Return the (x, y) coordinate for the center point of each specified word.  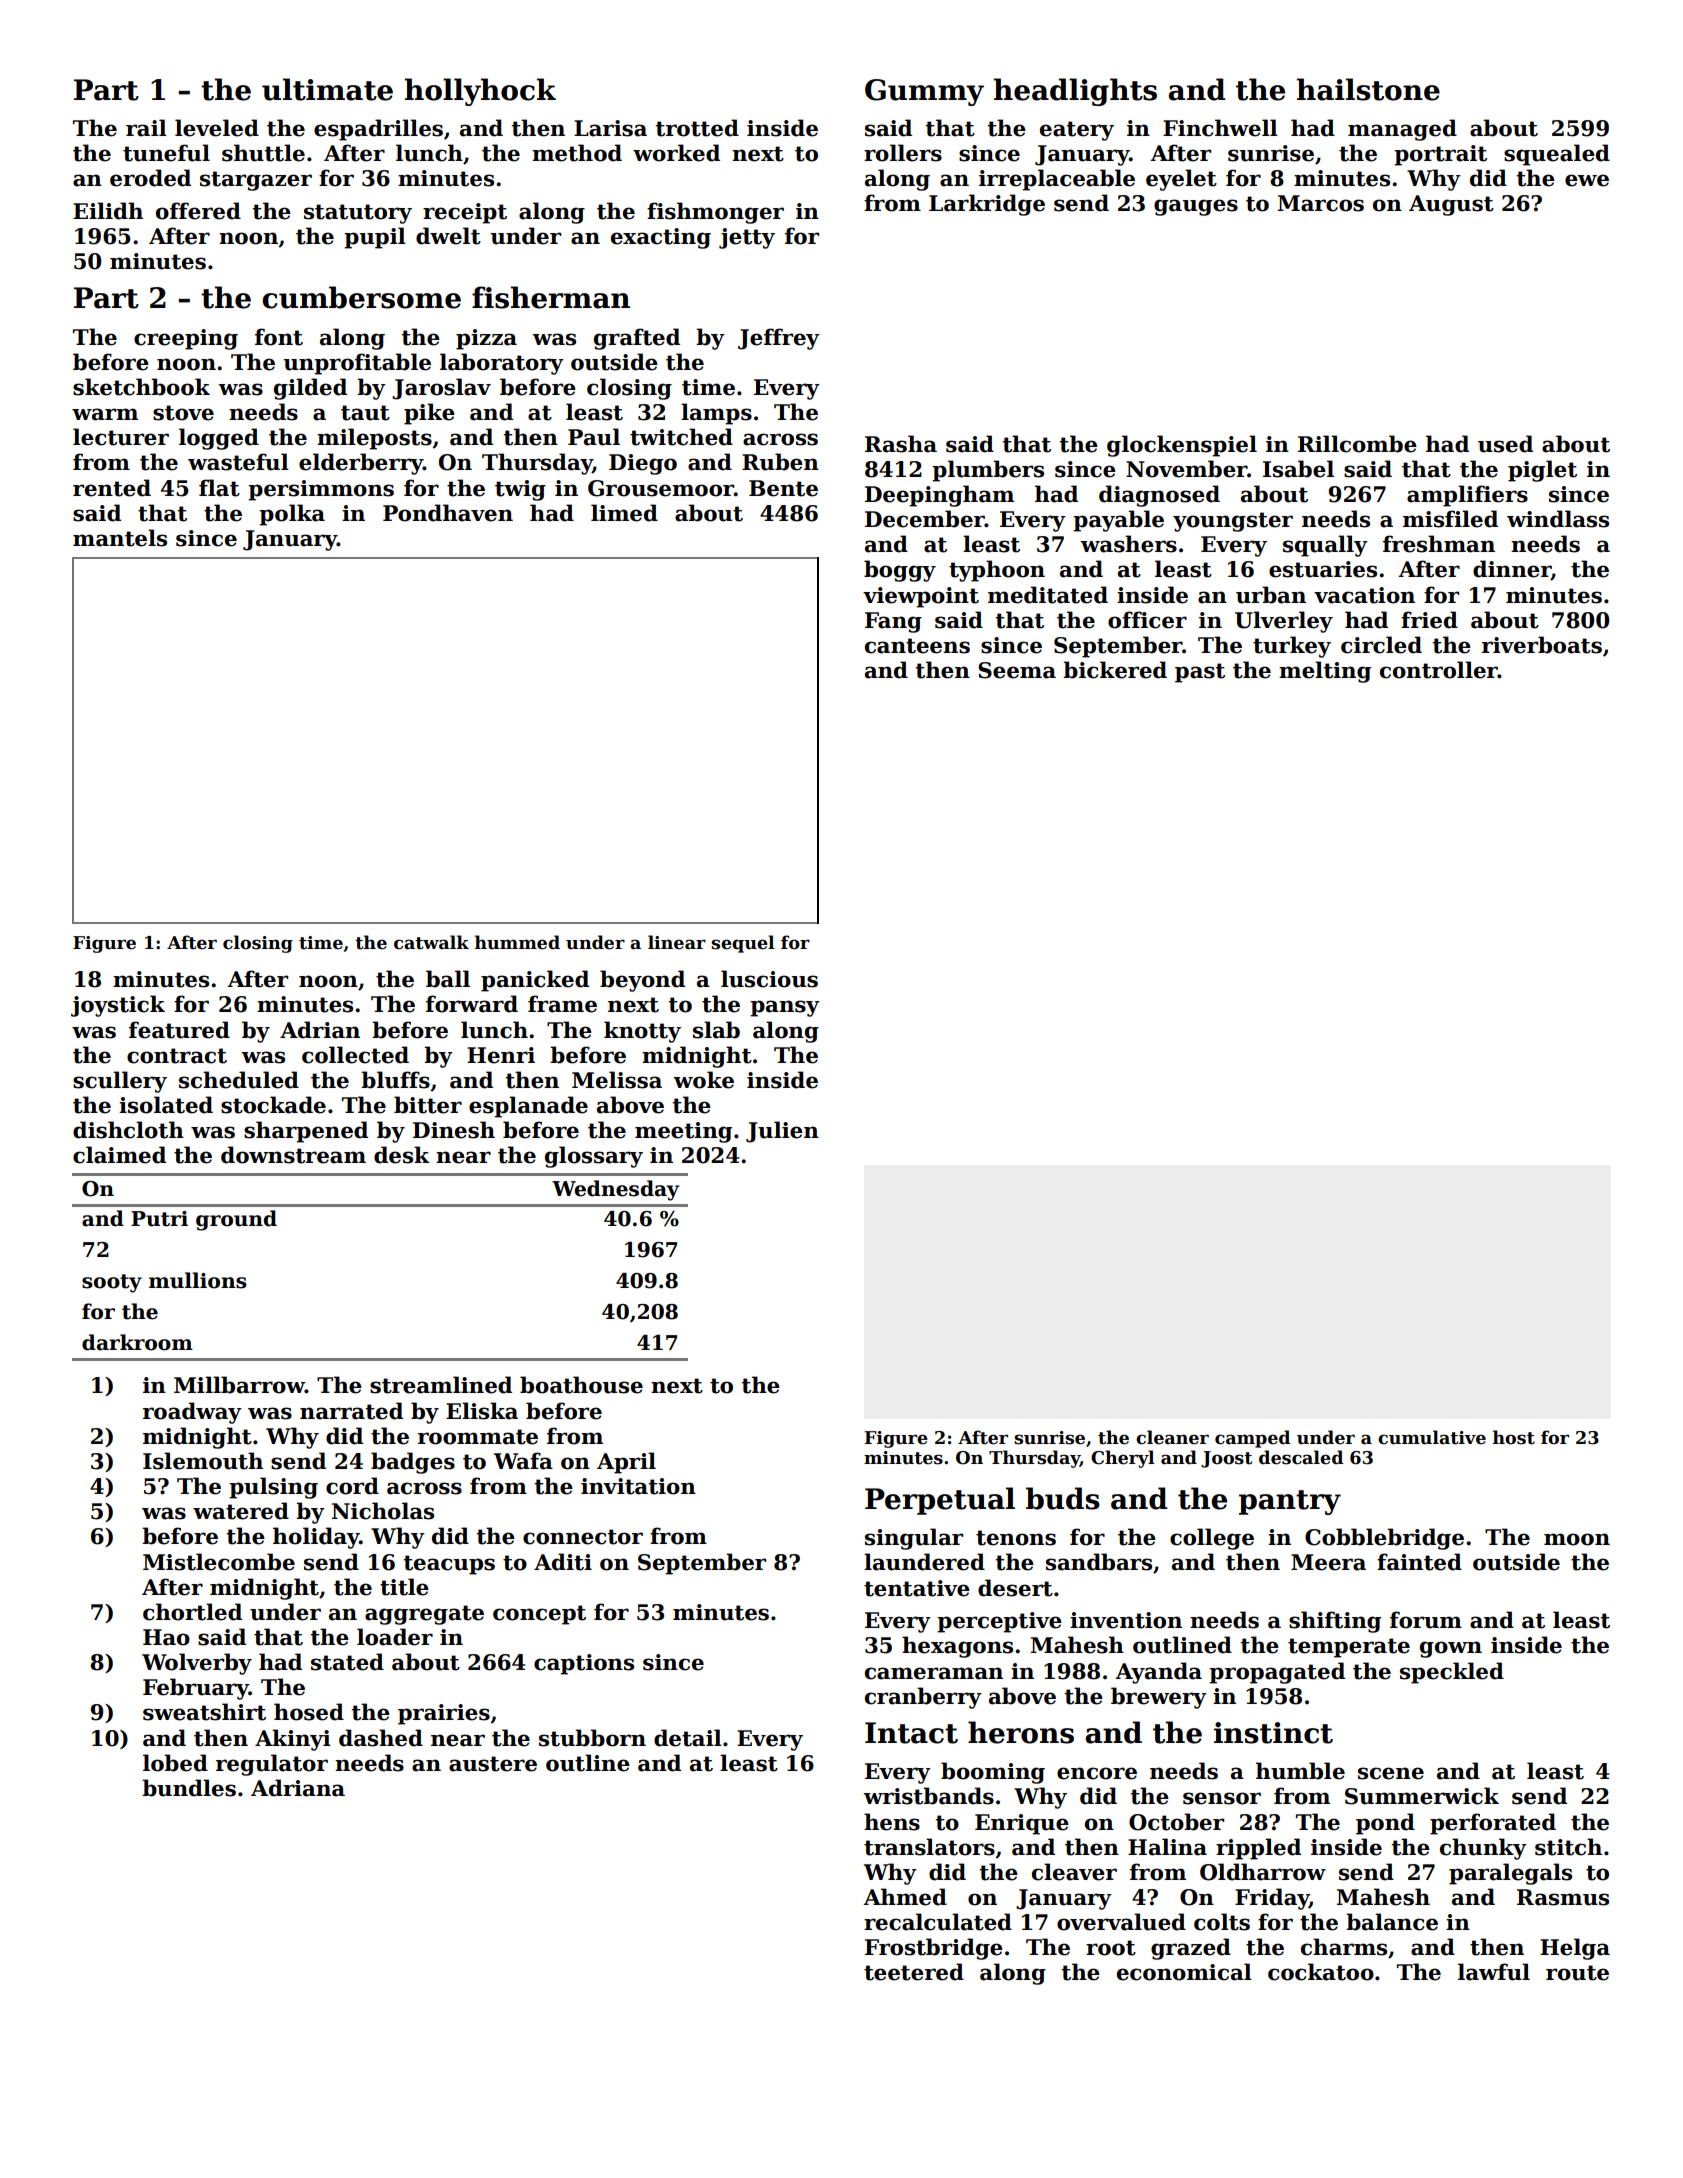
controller (1439, 670)
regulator (272, 1765)
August (1451, 205)
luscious (769, 979)
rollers (903, 153)
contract (177, 1056)
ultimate (327, 89)
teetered (914, 1972)
